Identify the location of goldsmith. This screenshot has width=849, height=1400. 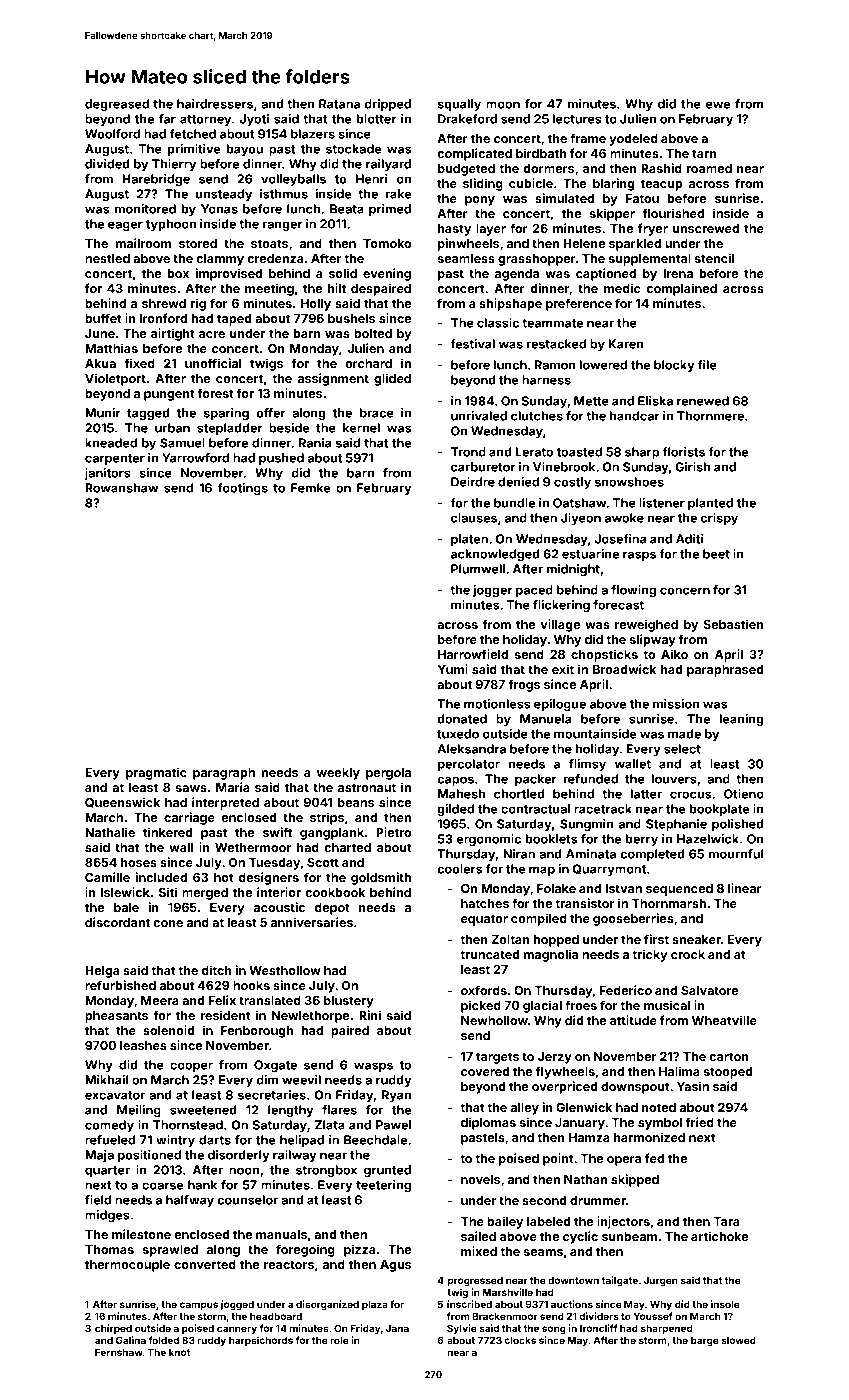
(381, 878).
